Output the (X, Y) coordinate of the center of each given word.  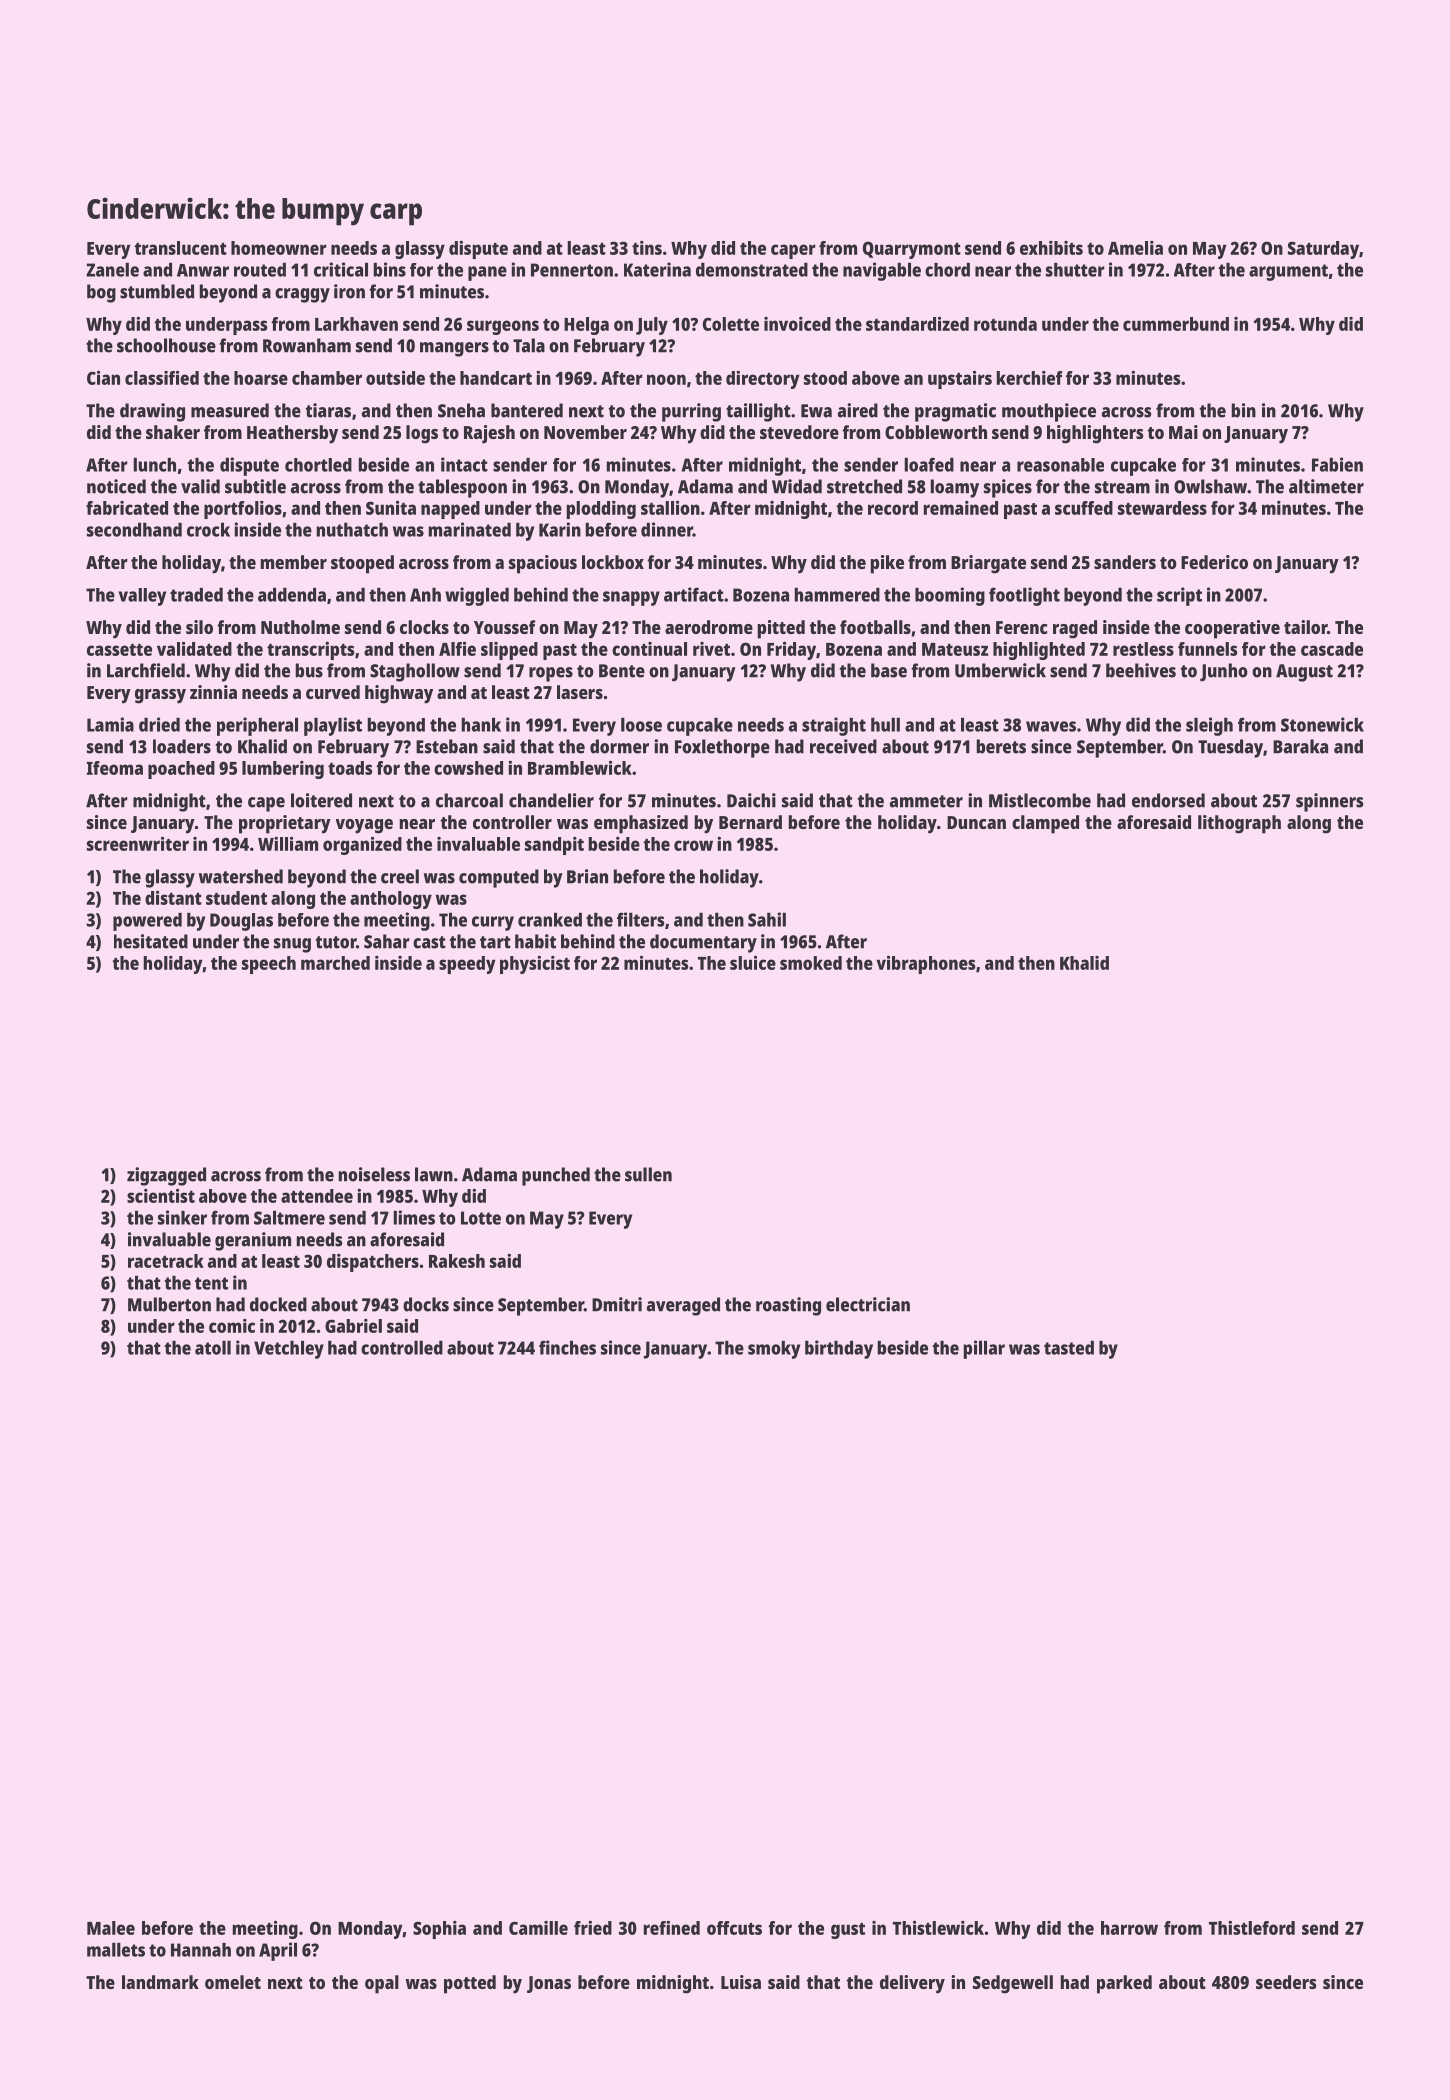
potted (470, 1984)
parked (1124, 1984)
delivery (912, 1984)
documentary (703, 943)
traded (196, 595)
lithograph (1239, 824)
